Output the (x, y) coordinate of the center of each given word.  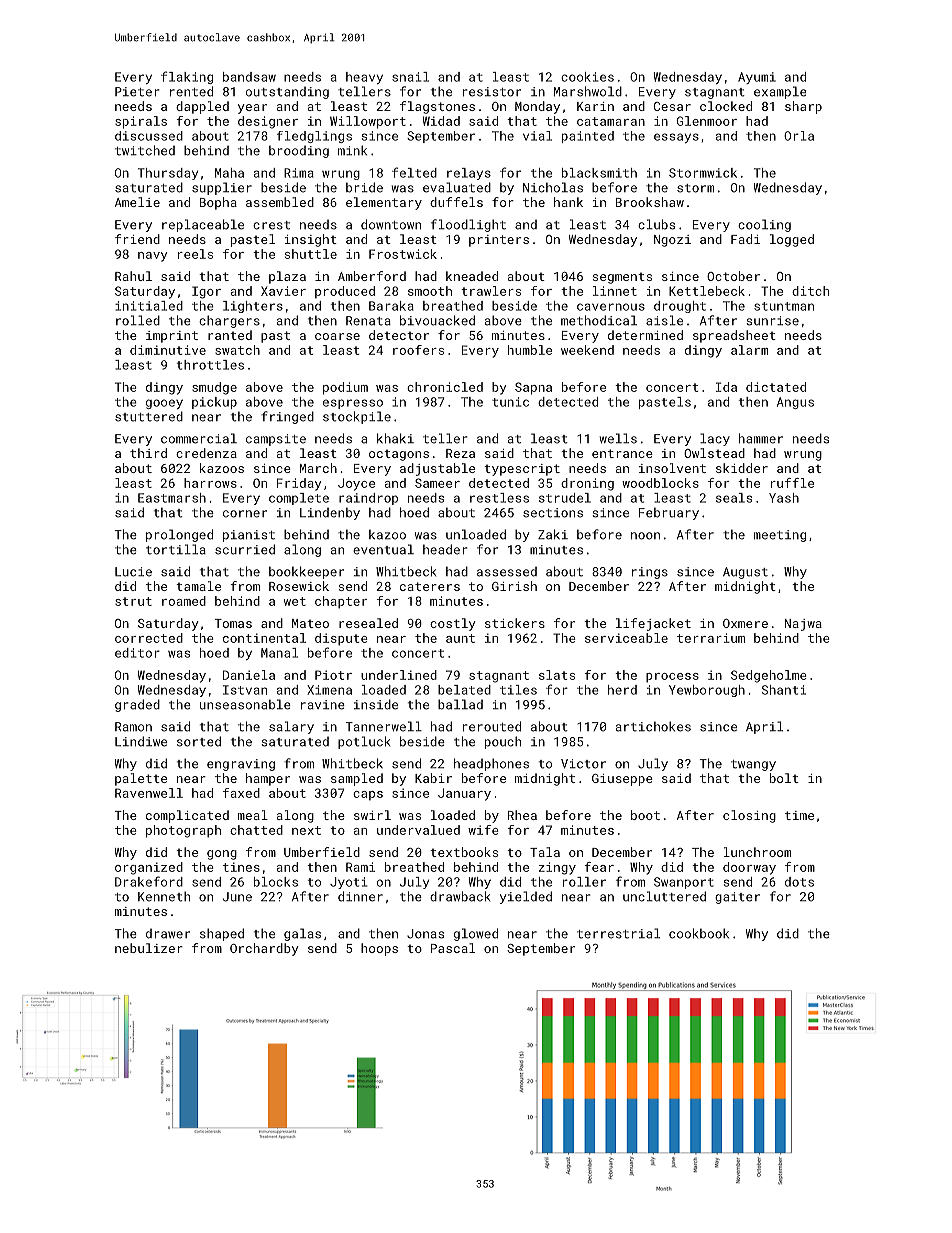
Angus (795, 403)
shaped (222, 934)
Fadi (745, 239)
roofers (418, 350)
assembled (280, 202)
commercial (199, 438)
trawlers (491, 291)
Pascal (453, 948)
